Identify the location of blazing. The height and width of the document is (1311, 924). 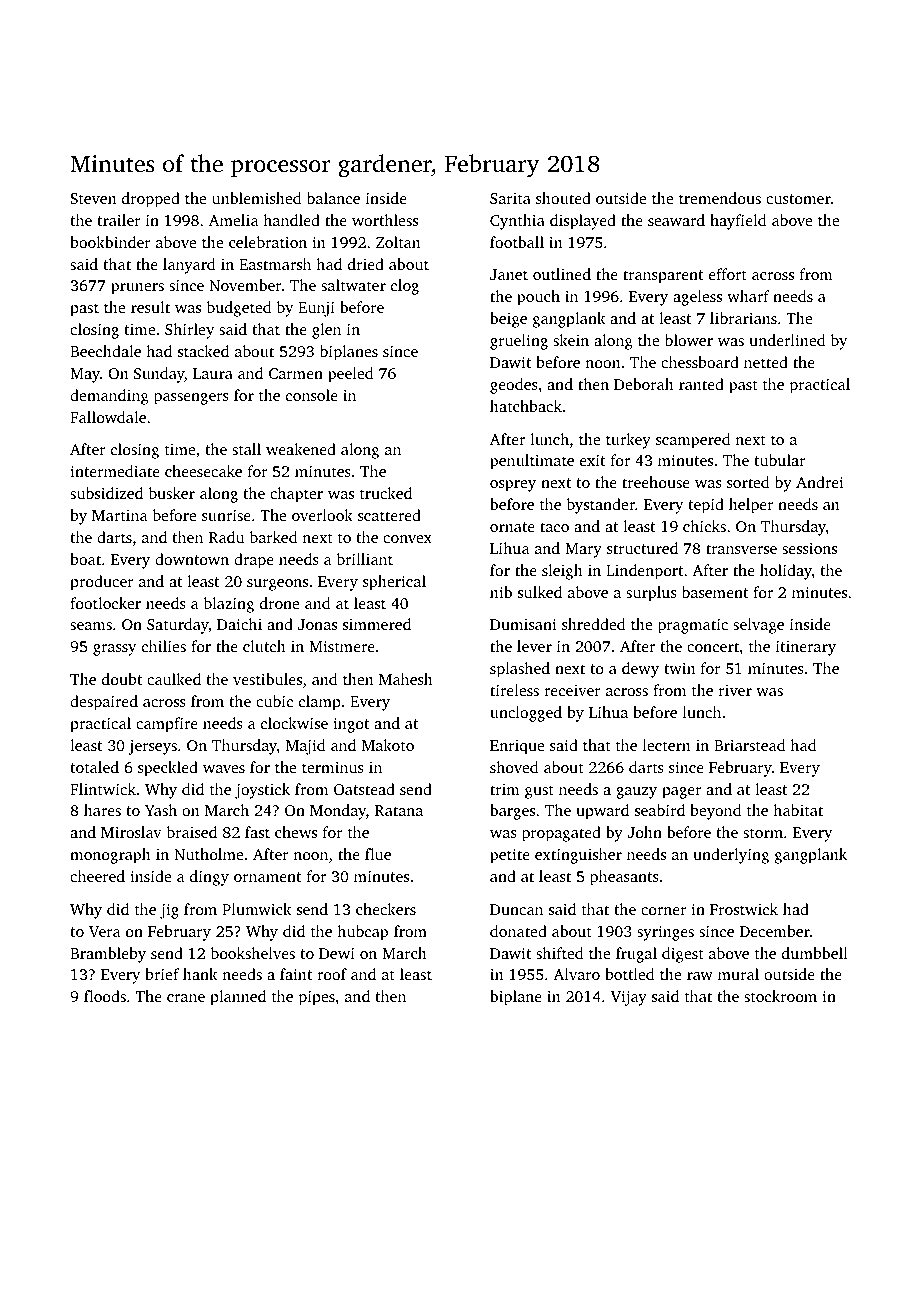
(229, 605).
